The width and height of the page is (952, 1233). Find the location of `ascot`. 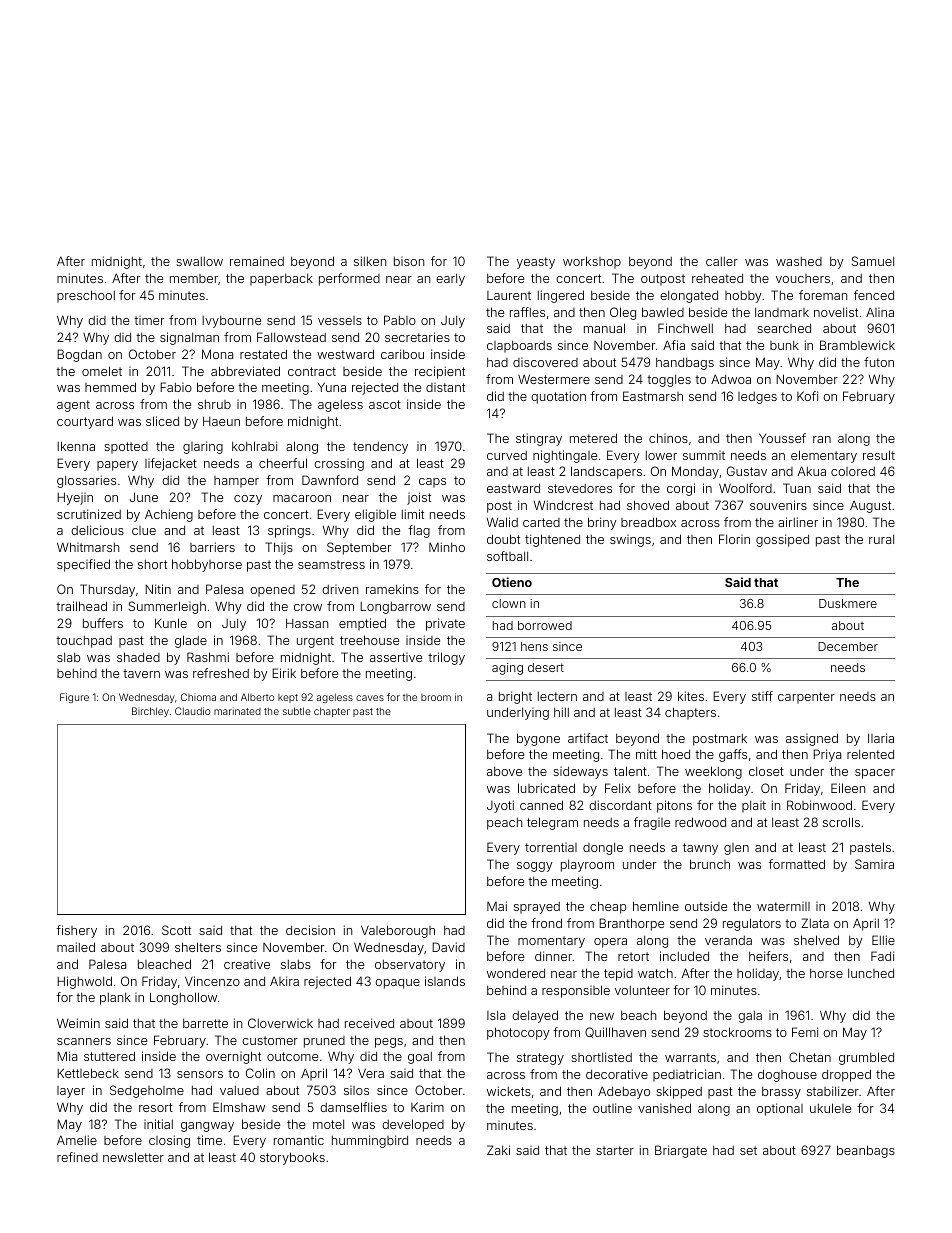

ascot is located at coordinates (385, 404).
